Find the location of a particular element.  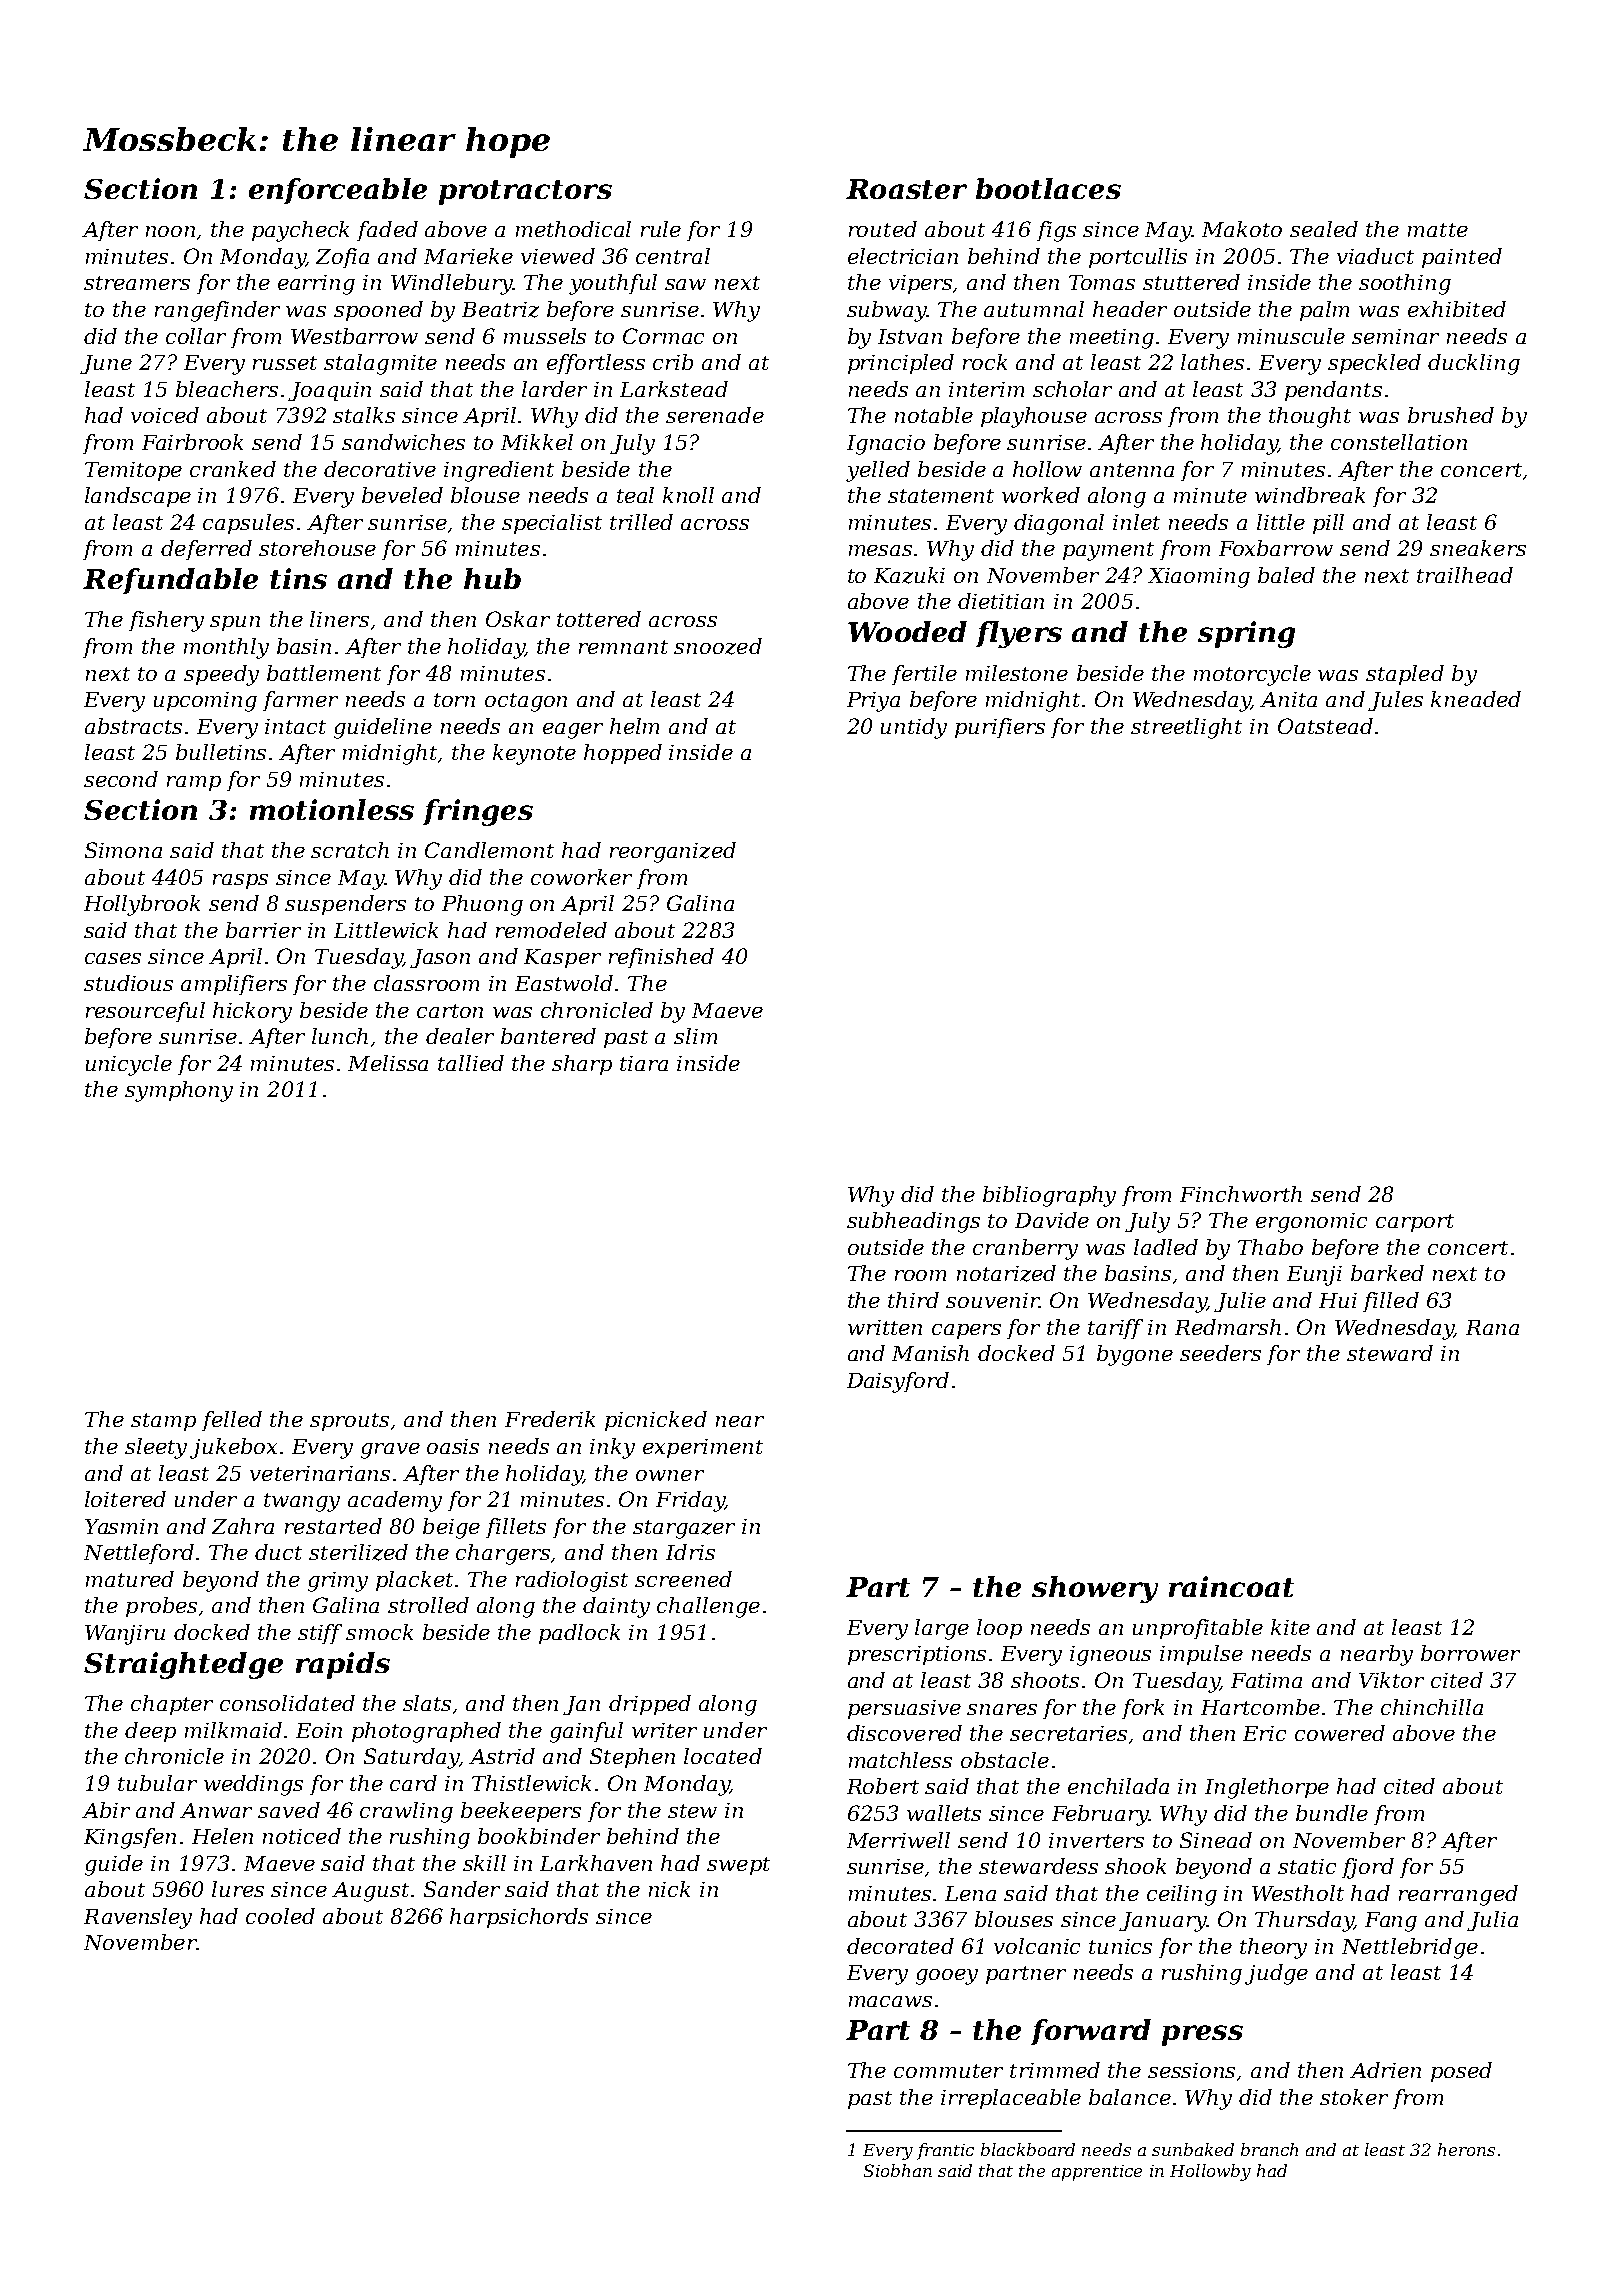

symphony is located at coordinates (179, 1091).
